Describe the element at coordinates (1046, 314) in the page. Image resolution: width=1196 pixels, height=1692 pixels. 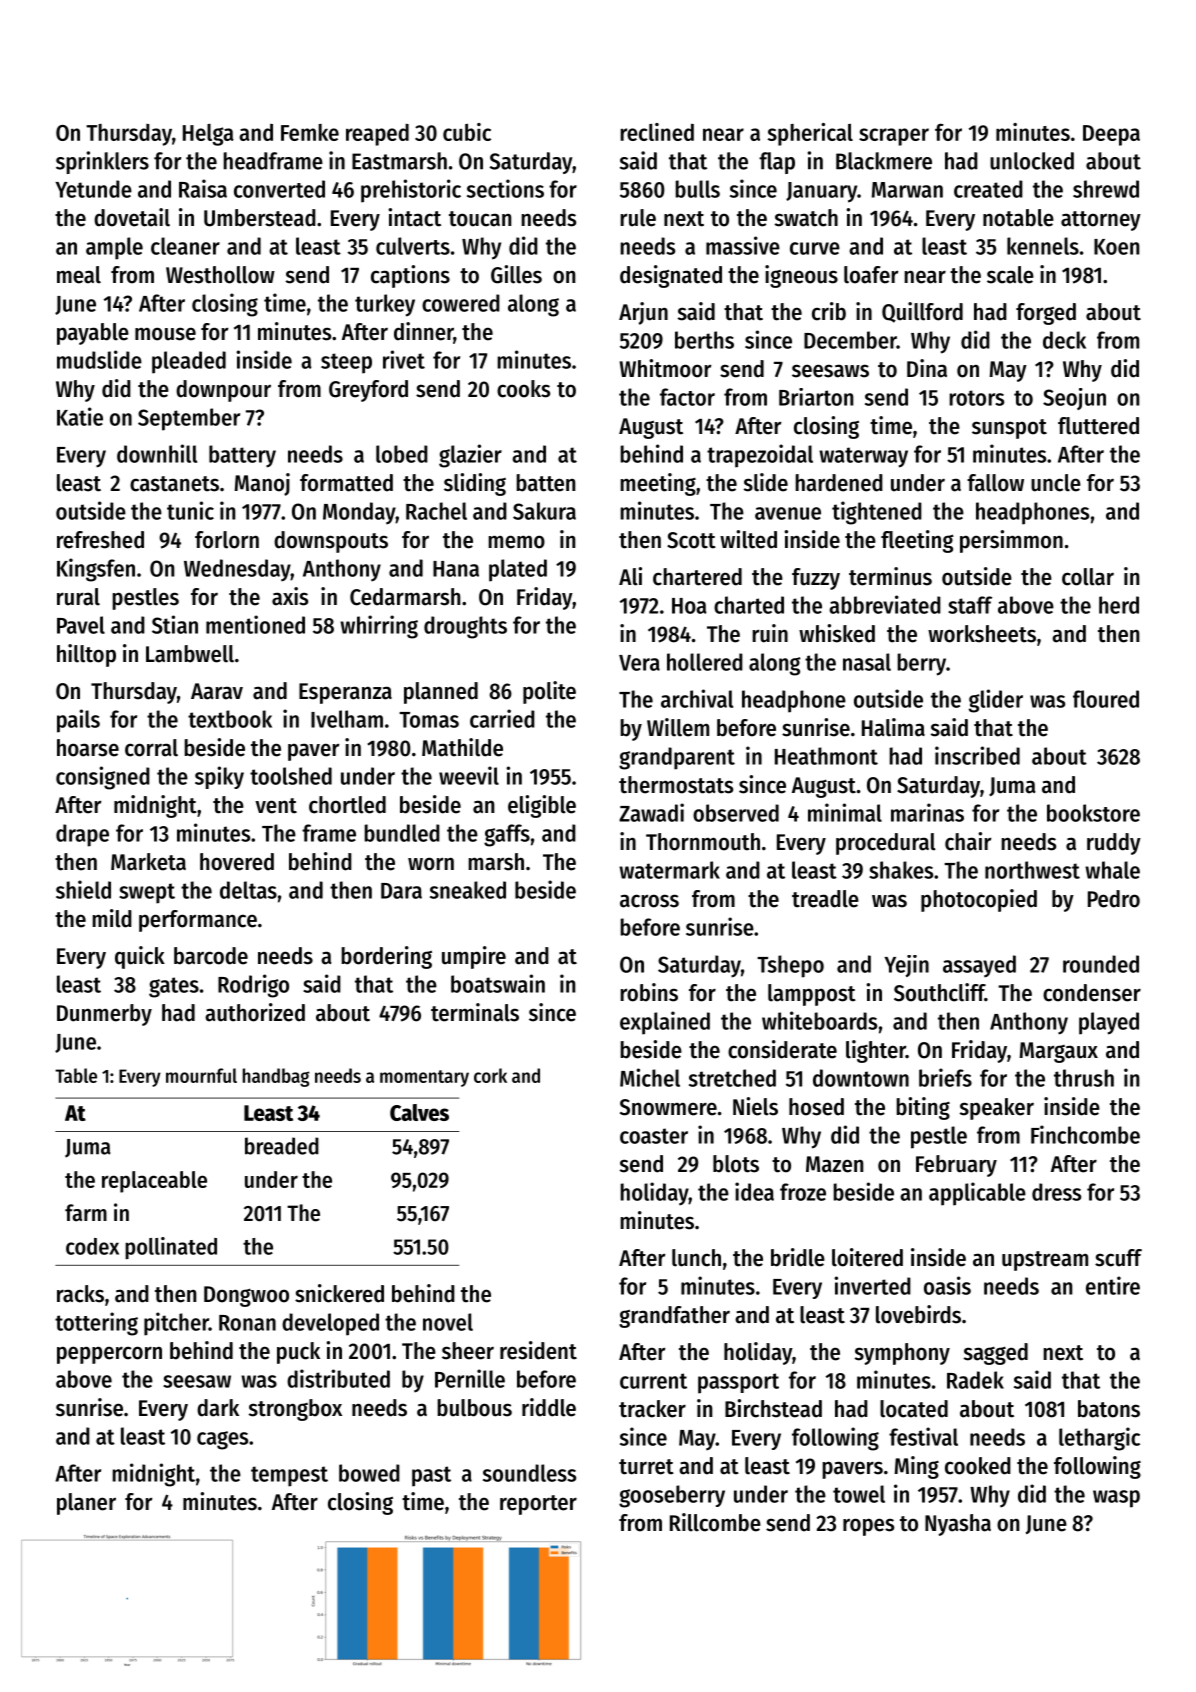
I see `forged` at that location.
